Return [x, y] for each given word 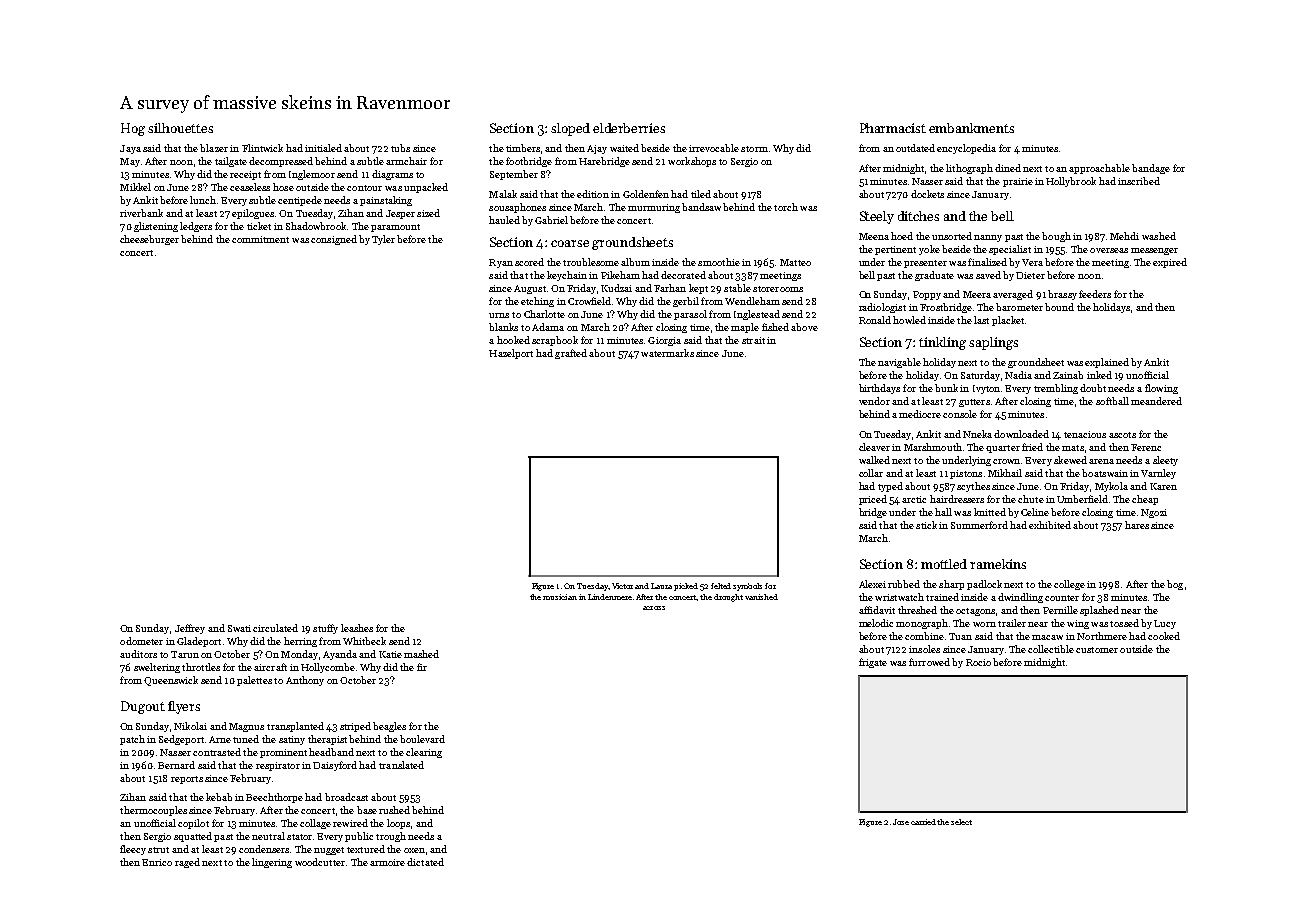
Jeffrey [190, 629]
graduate [934, 276]
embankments [971, 128]
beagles [389, 727]
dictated [425, 862]
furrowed [929, 662]
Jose [901, 822]
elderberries [629, 128]
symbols [747, 587]
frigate [873, 663]
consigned [334, 240]
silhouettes [180, 128]
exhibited [1050, 525]
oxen [414, 850]
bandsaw [701, 207]
